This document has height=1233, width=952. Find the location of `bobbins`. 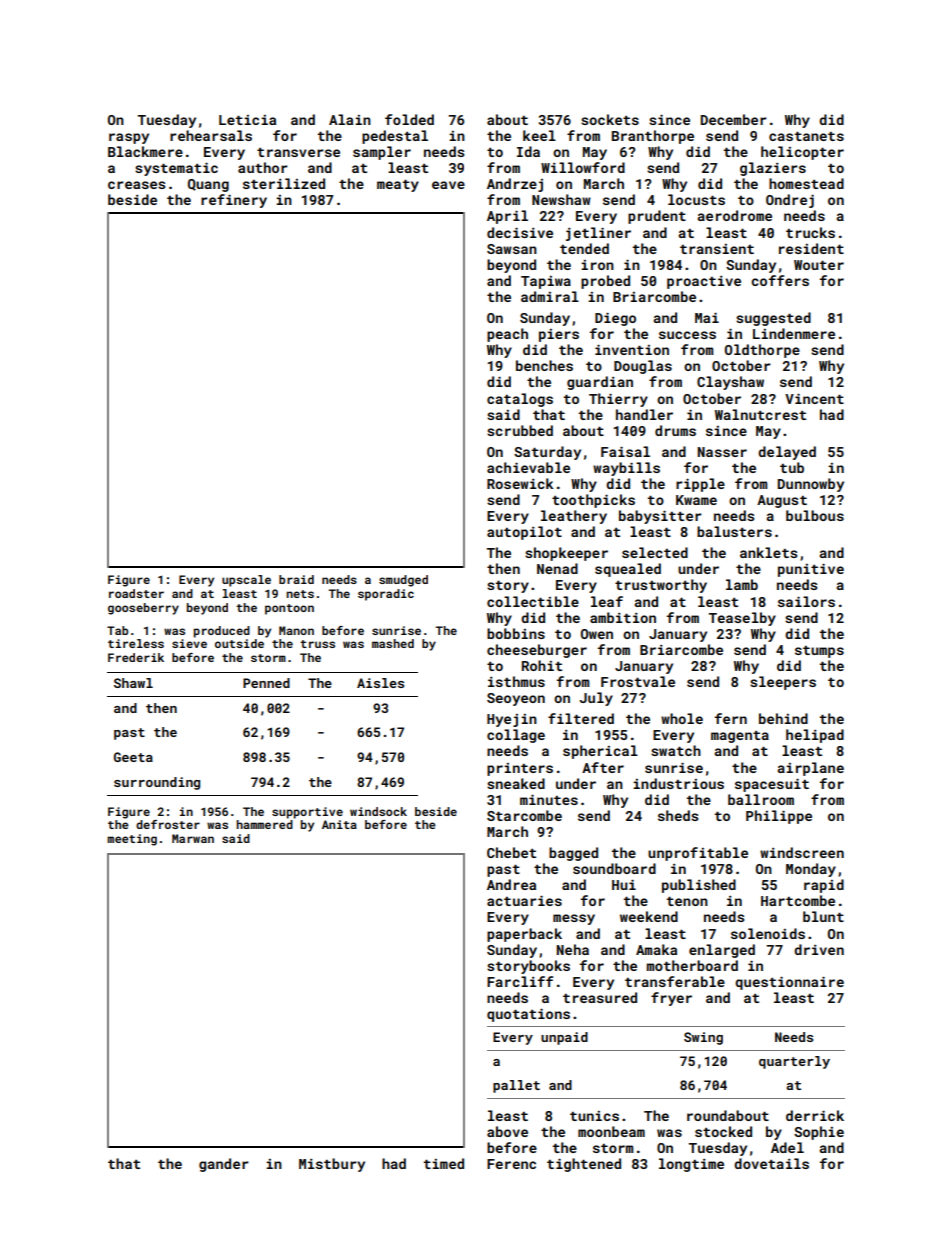

bobbins is located at coordinates (516, 633).
